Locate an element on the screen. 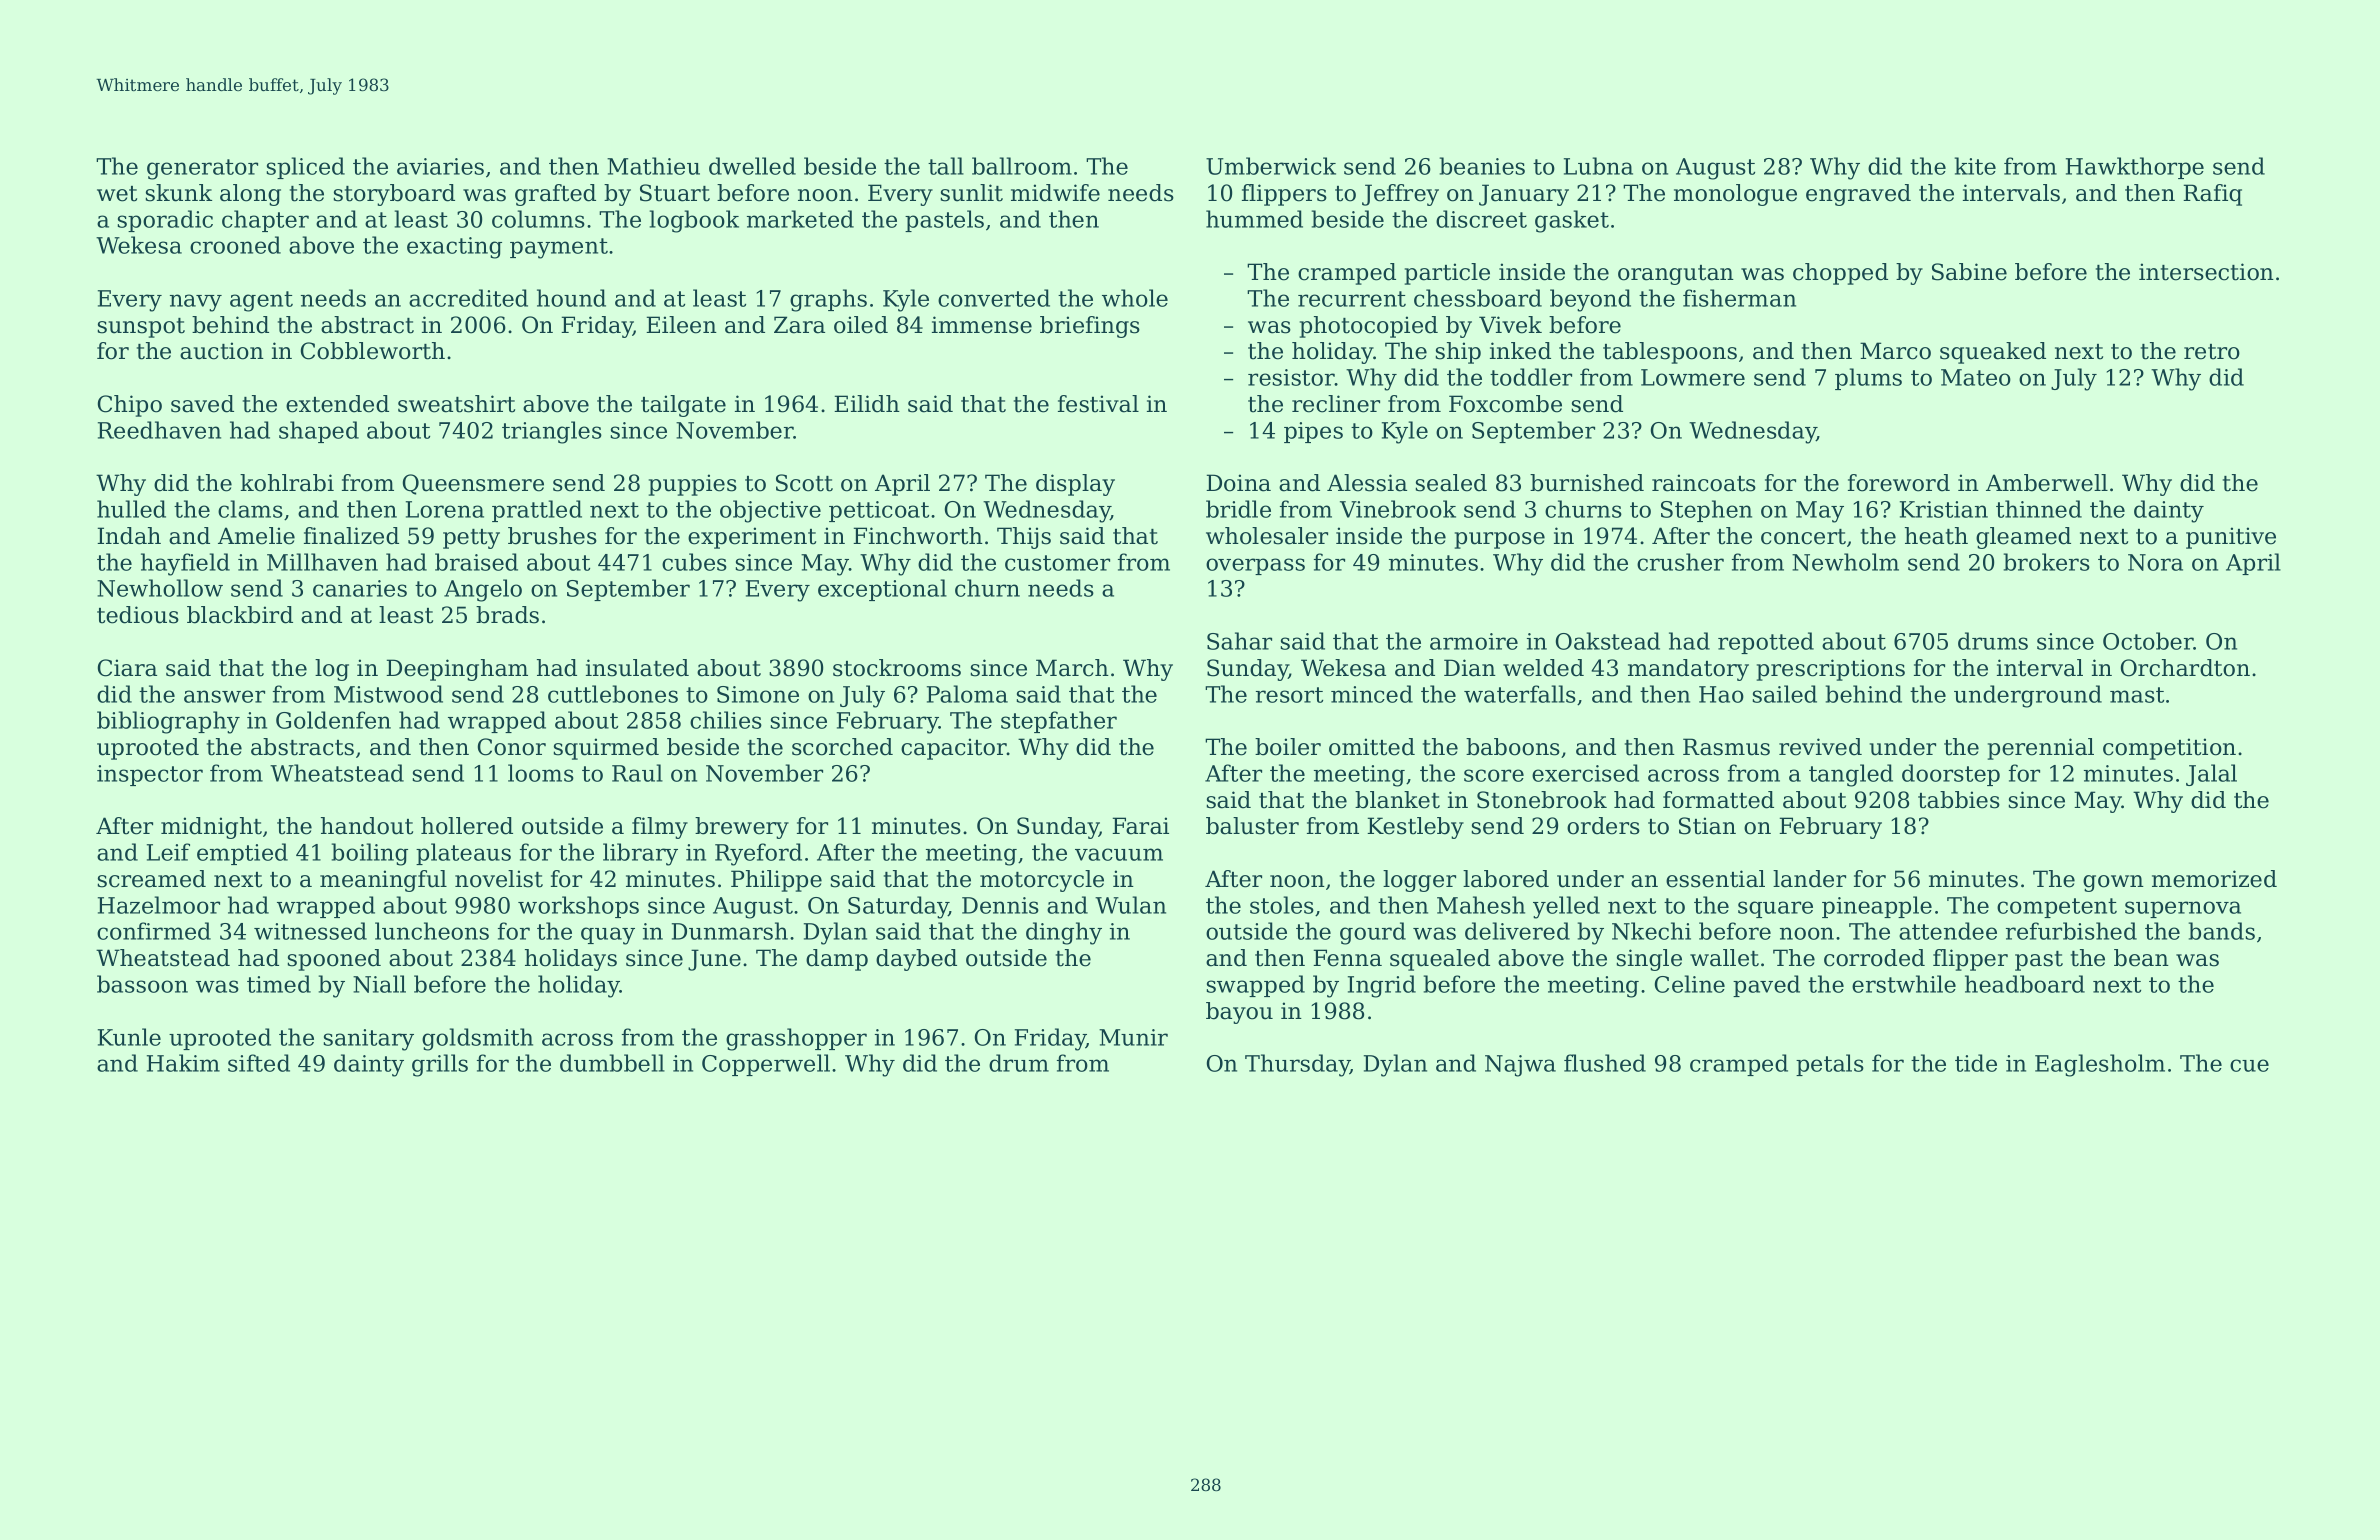 This screenshot has width=2380, height=1540. Rafiq is located at coordinates (2212, 195).
